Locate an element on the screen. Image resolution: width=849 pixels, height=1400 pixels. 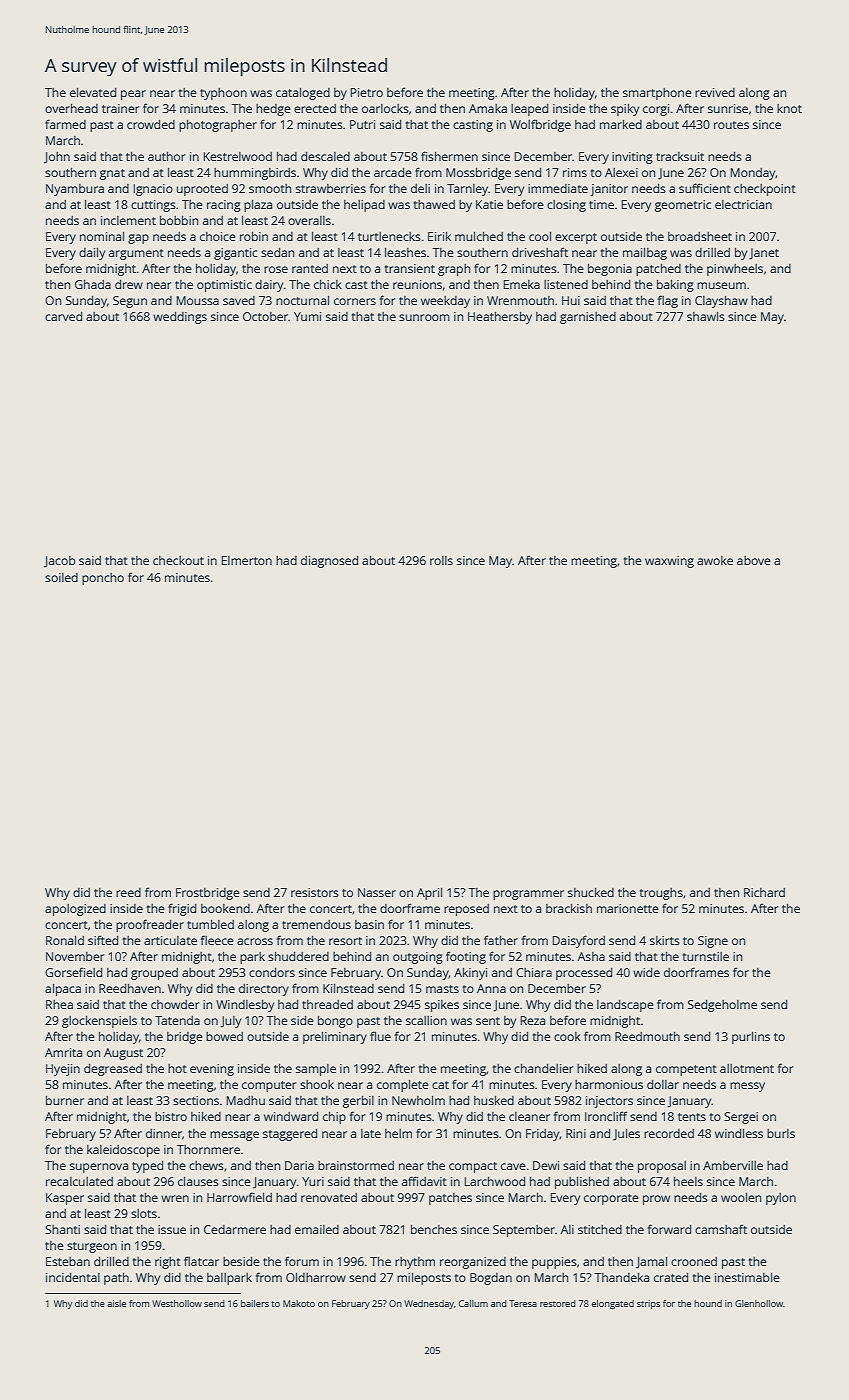
fishermen is located at coordinates (449, 156).
